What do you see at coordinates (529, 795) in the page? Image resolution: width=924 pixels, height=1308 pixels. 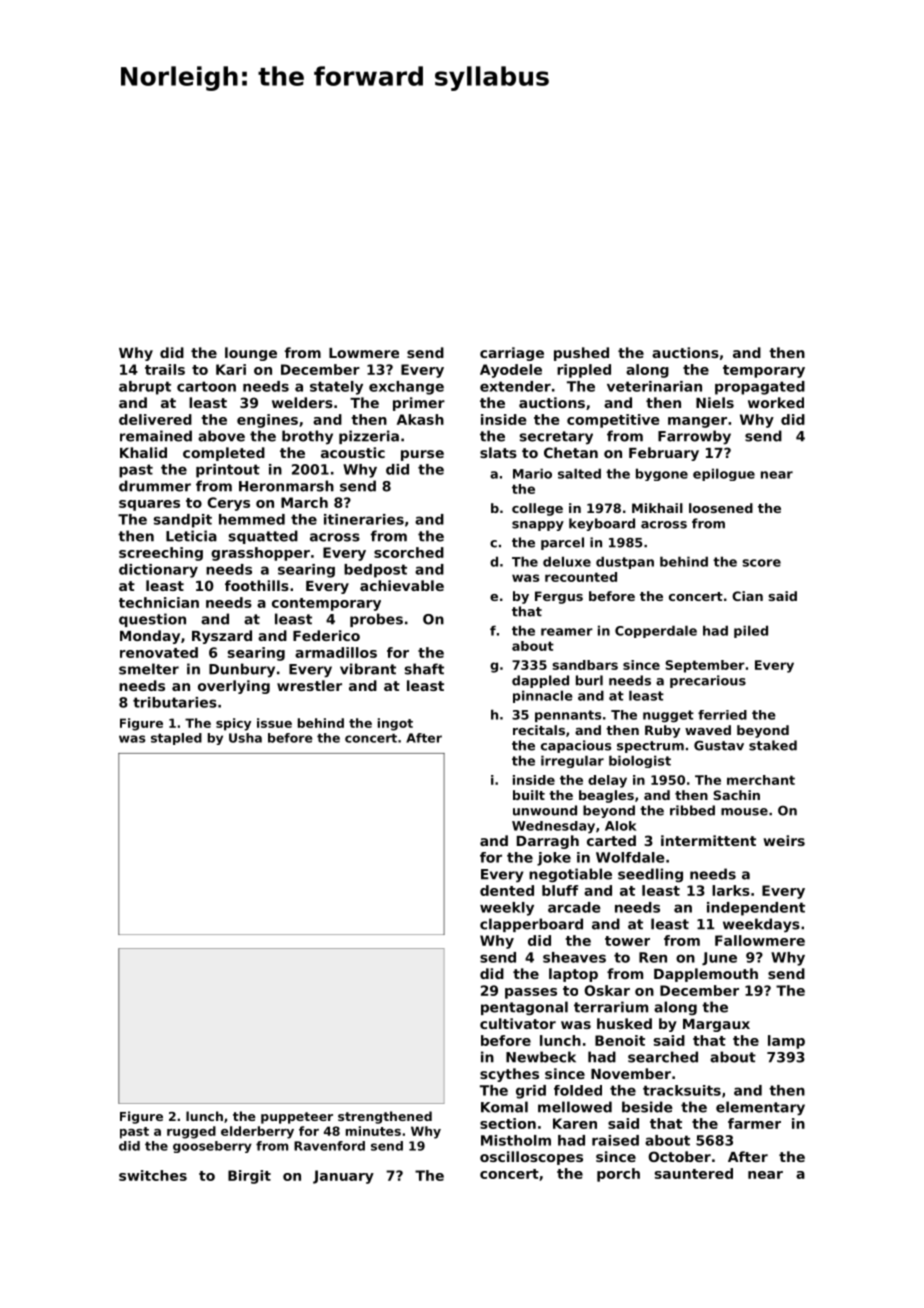 I see `built` at bounding box center [529, 795].
